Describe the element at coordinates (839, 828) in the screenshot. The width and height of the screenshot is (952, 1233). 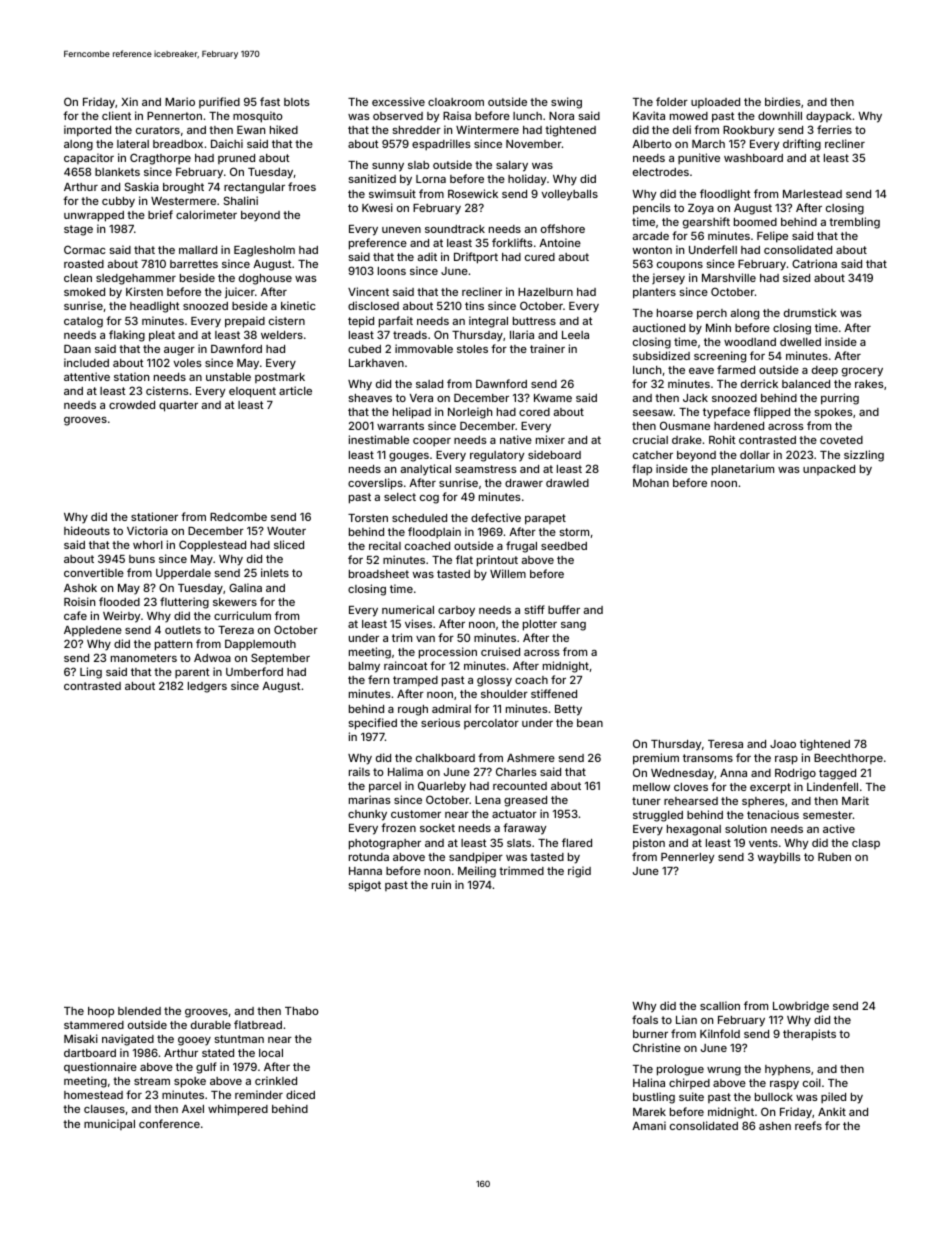
I see `active` at that location.
